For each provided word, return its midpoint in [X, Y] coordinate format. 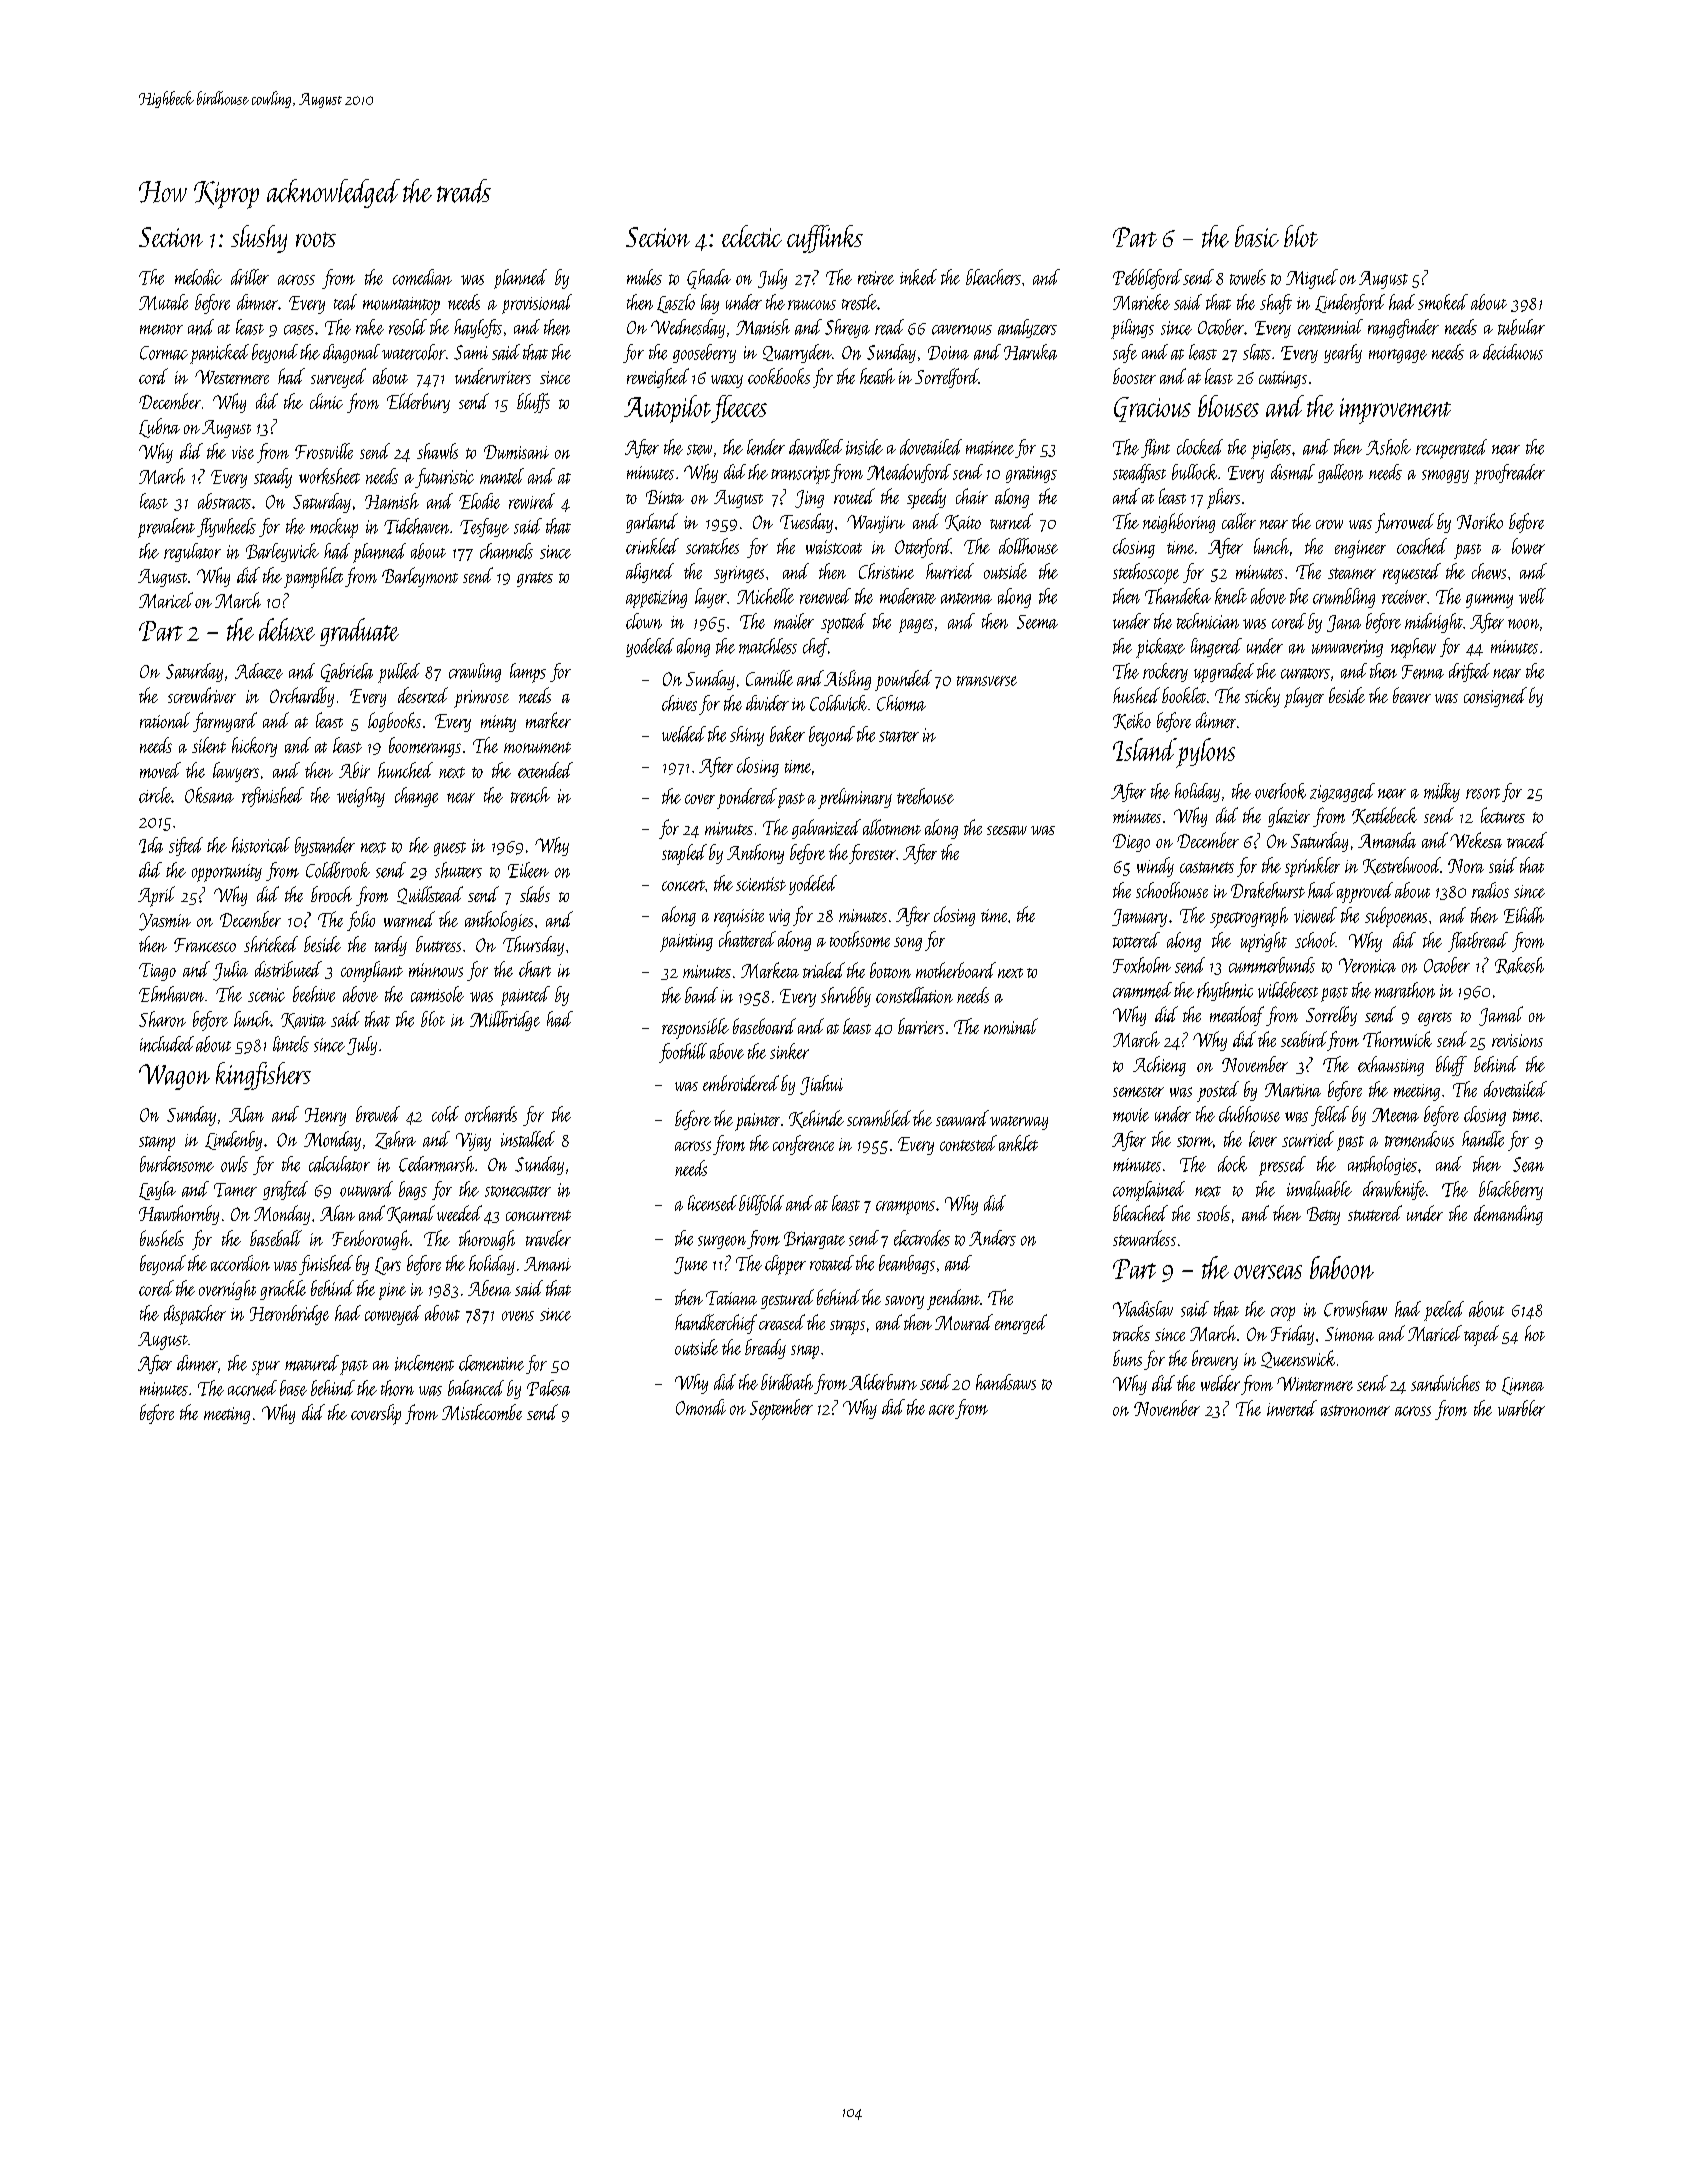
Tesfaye [484, 527]
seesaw [1007, 830]
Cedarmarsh [436, 1164]
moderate [908, 596]
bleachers [993, 277]
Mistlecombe [482, 1412]
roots [316, 239]
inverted [1292, 1408]
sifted [186, 846]
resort [1483, 793]
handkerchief [716, 1324]
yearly [1343, 353]
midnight [1434, 623]
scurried [1308, 1139]
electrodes [922, 1238]
